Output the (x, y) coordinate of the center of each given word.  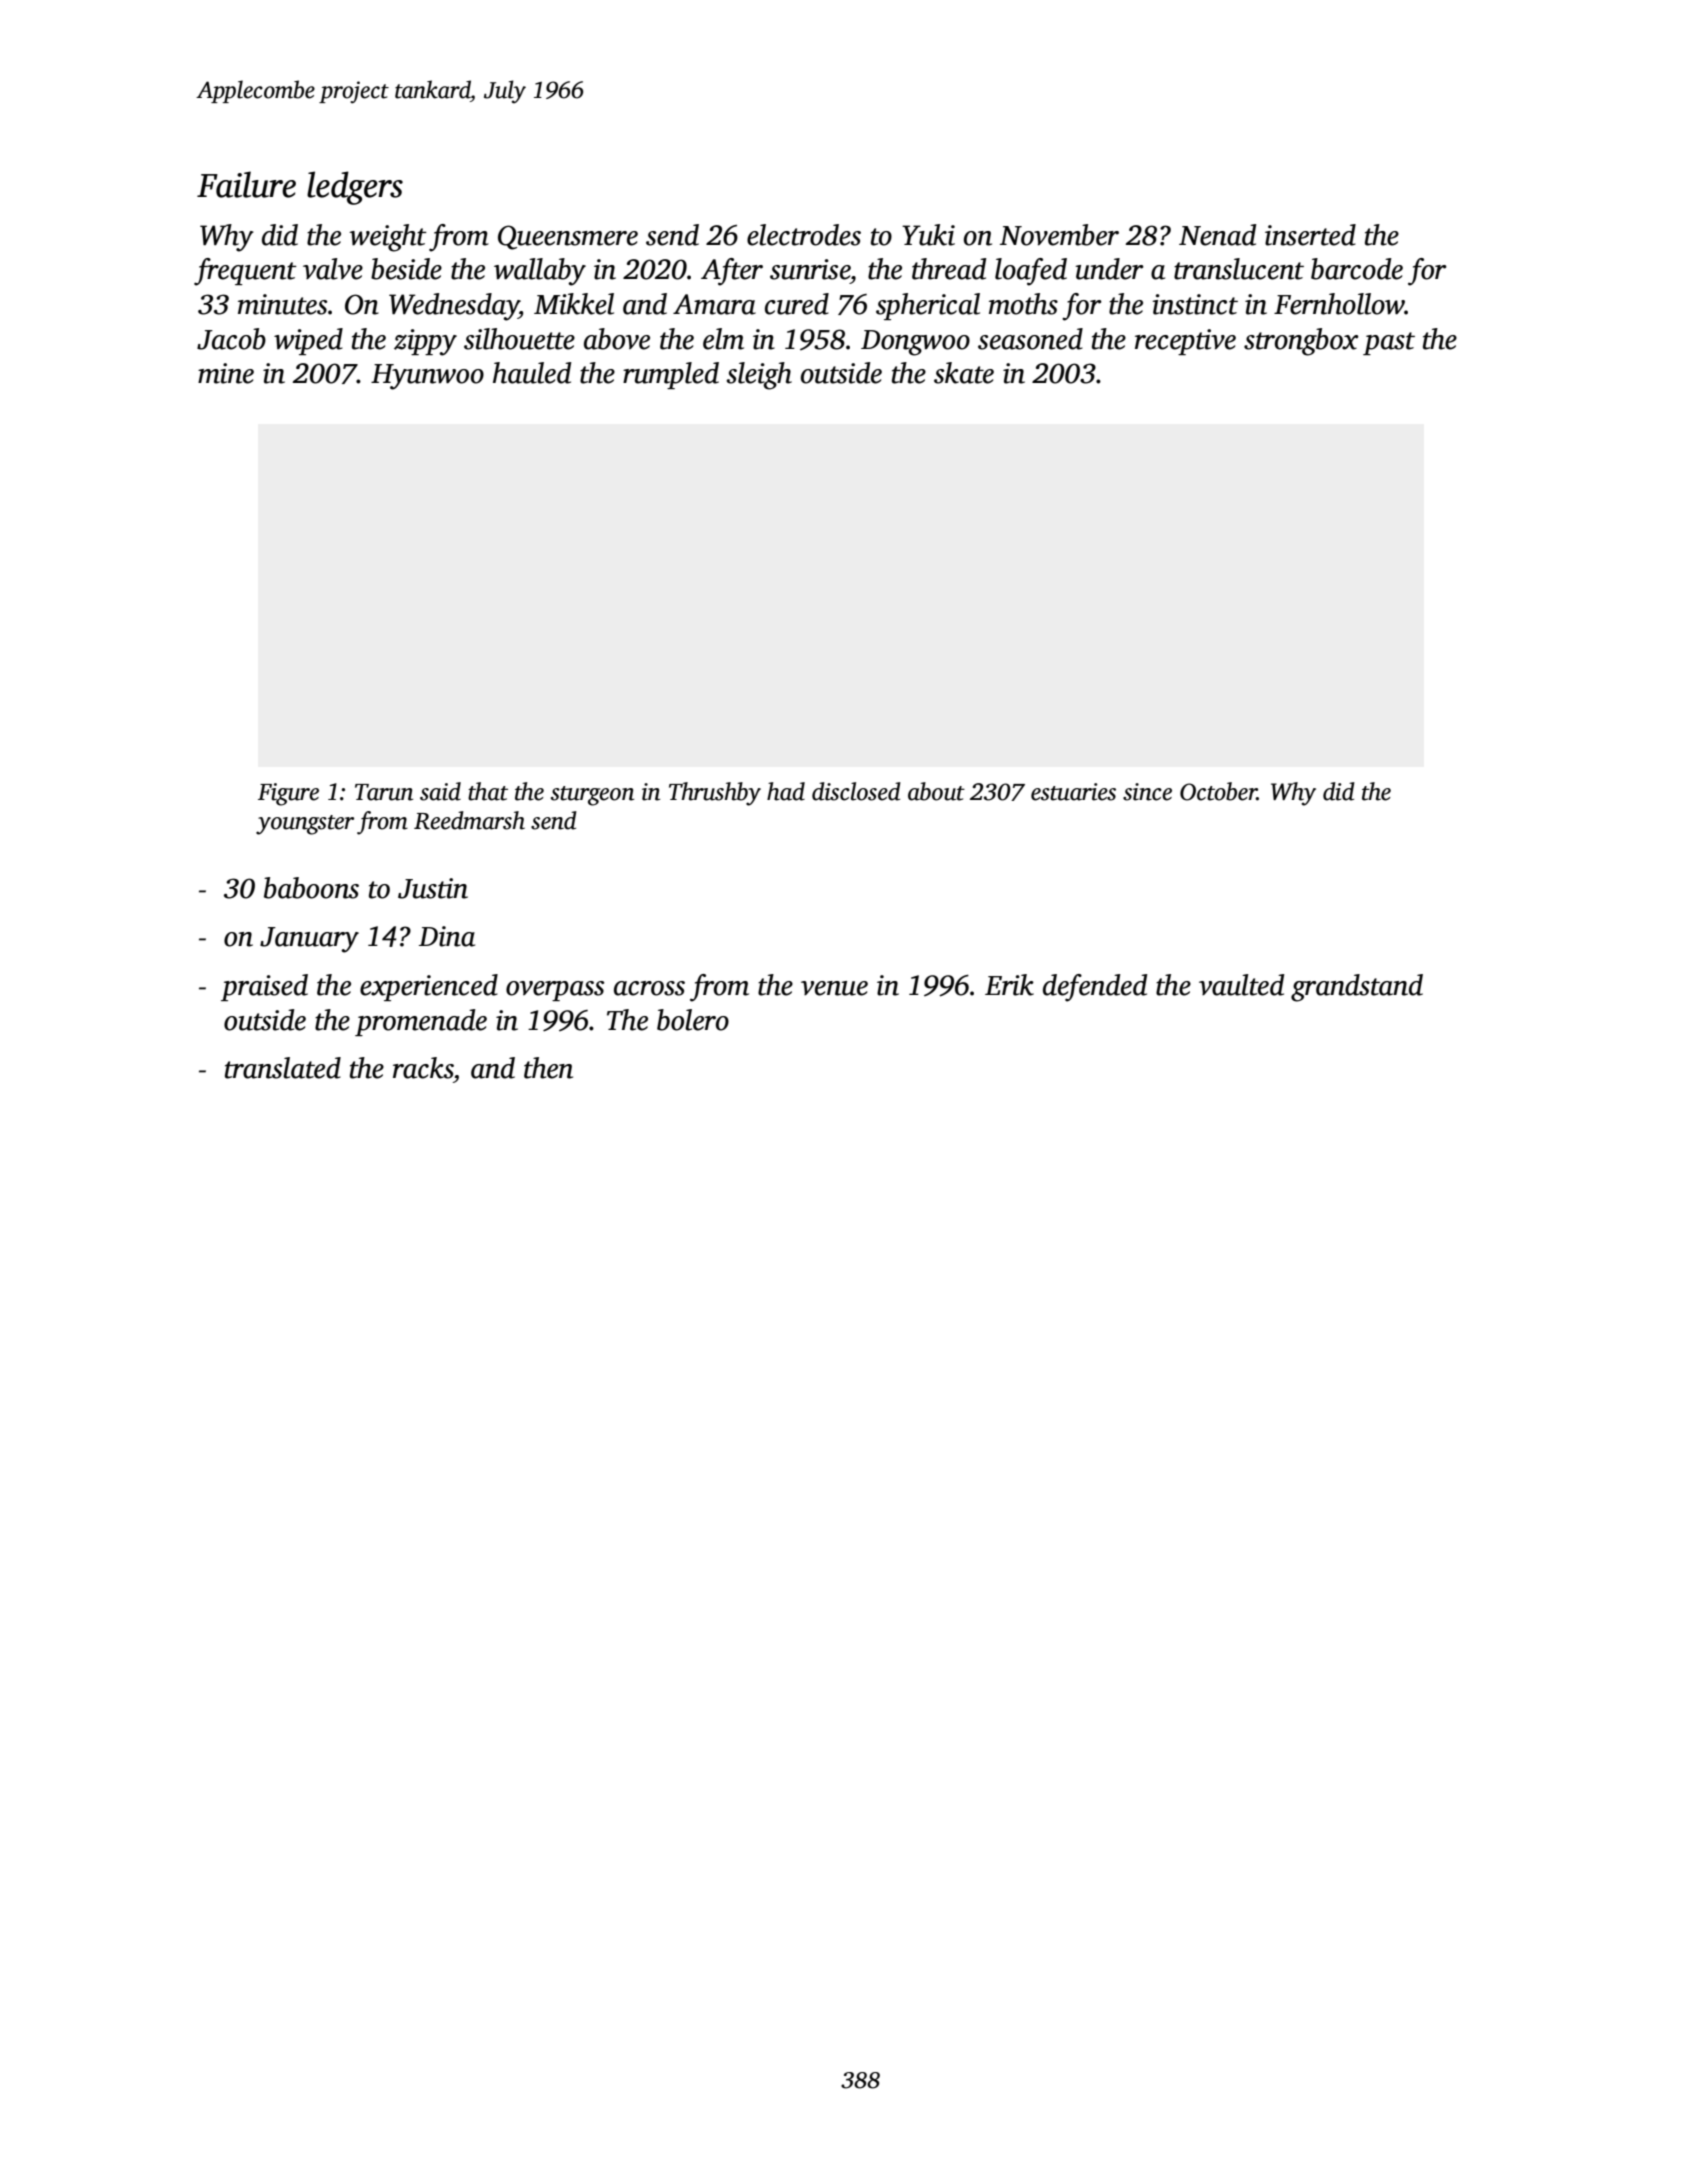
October (1218, 791)
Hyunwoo (427, 377)
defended (1095, 988)
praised (264, 987)
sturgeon (592, 796)
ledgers (355, 188)
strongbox (1301, 342)
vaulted (1241, 985)
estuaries (1073, 792)
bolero (693, 1020)
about (936, 791)
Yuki (928, 235)
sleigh (759, 376)
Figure (288, 794)
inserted (1310, 235)
